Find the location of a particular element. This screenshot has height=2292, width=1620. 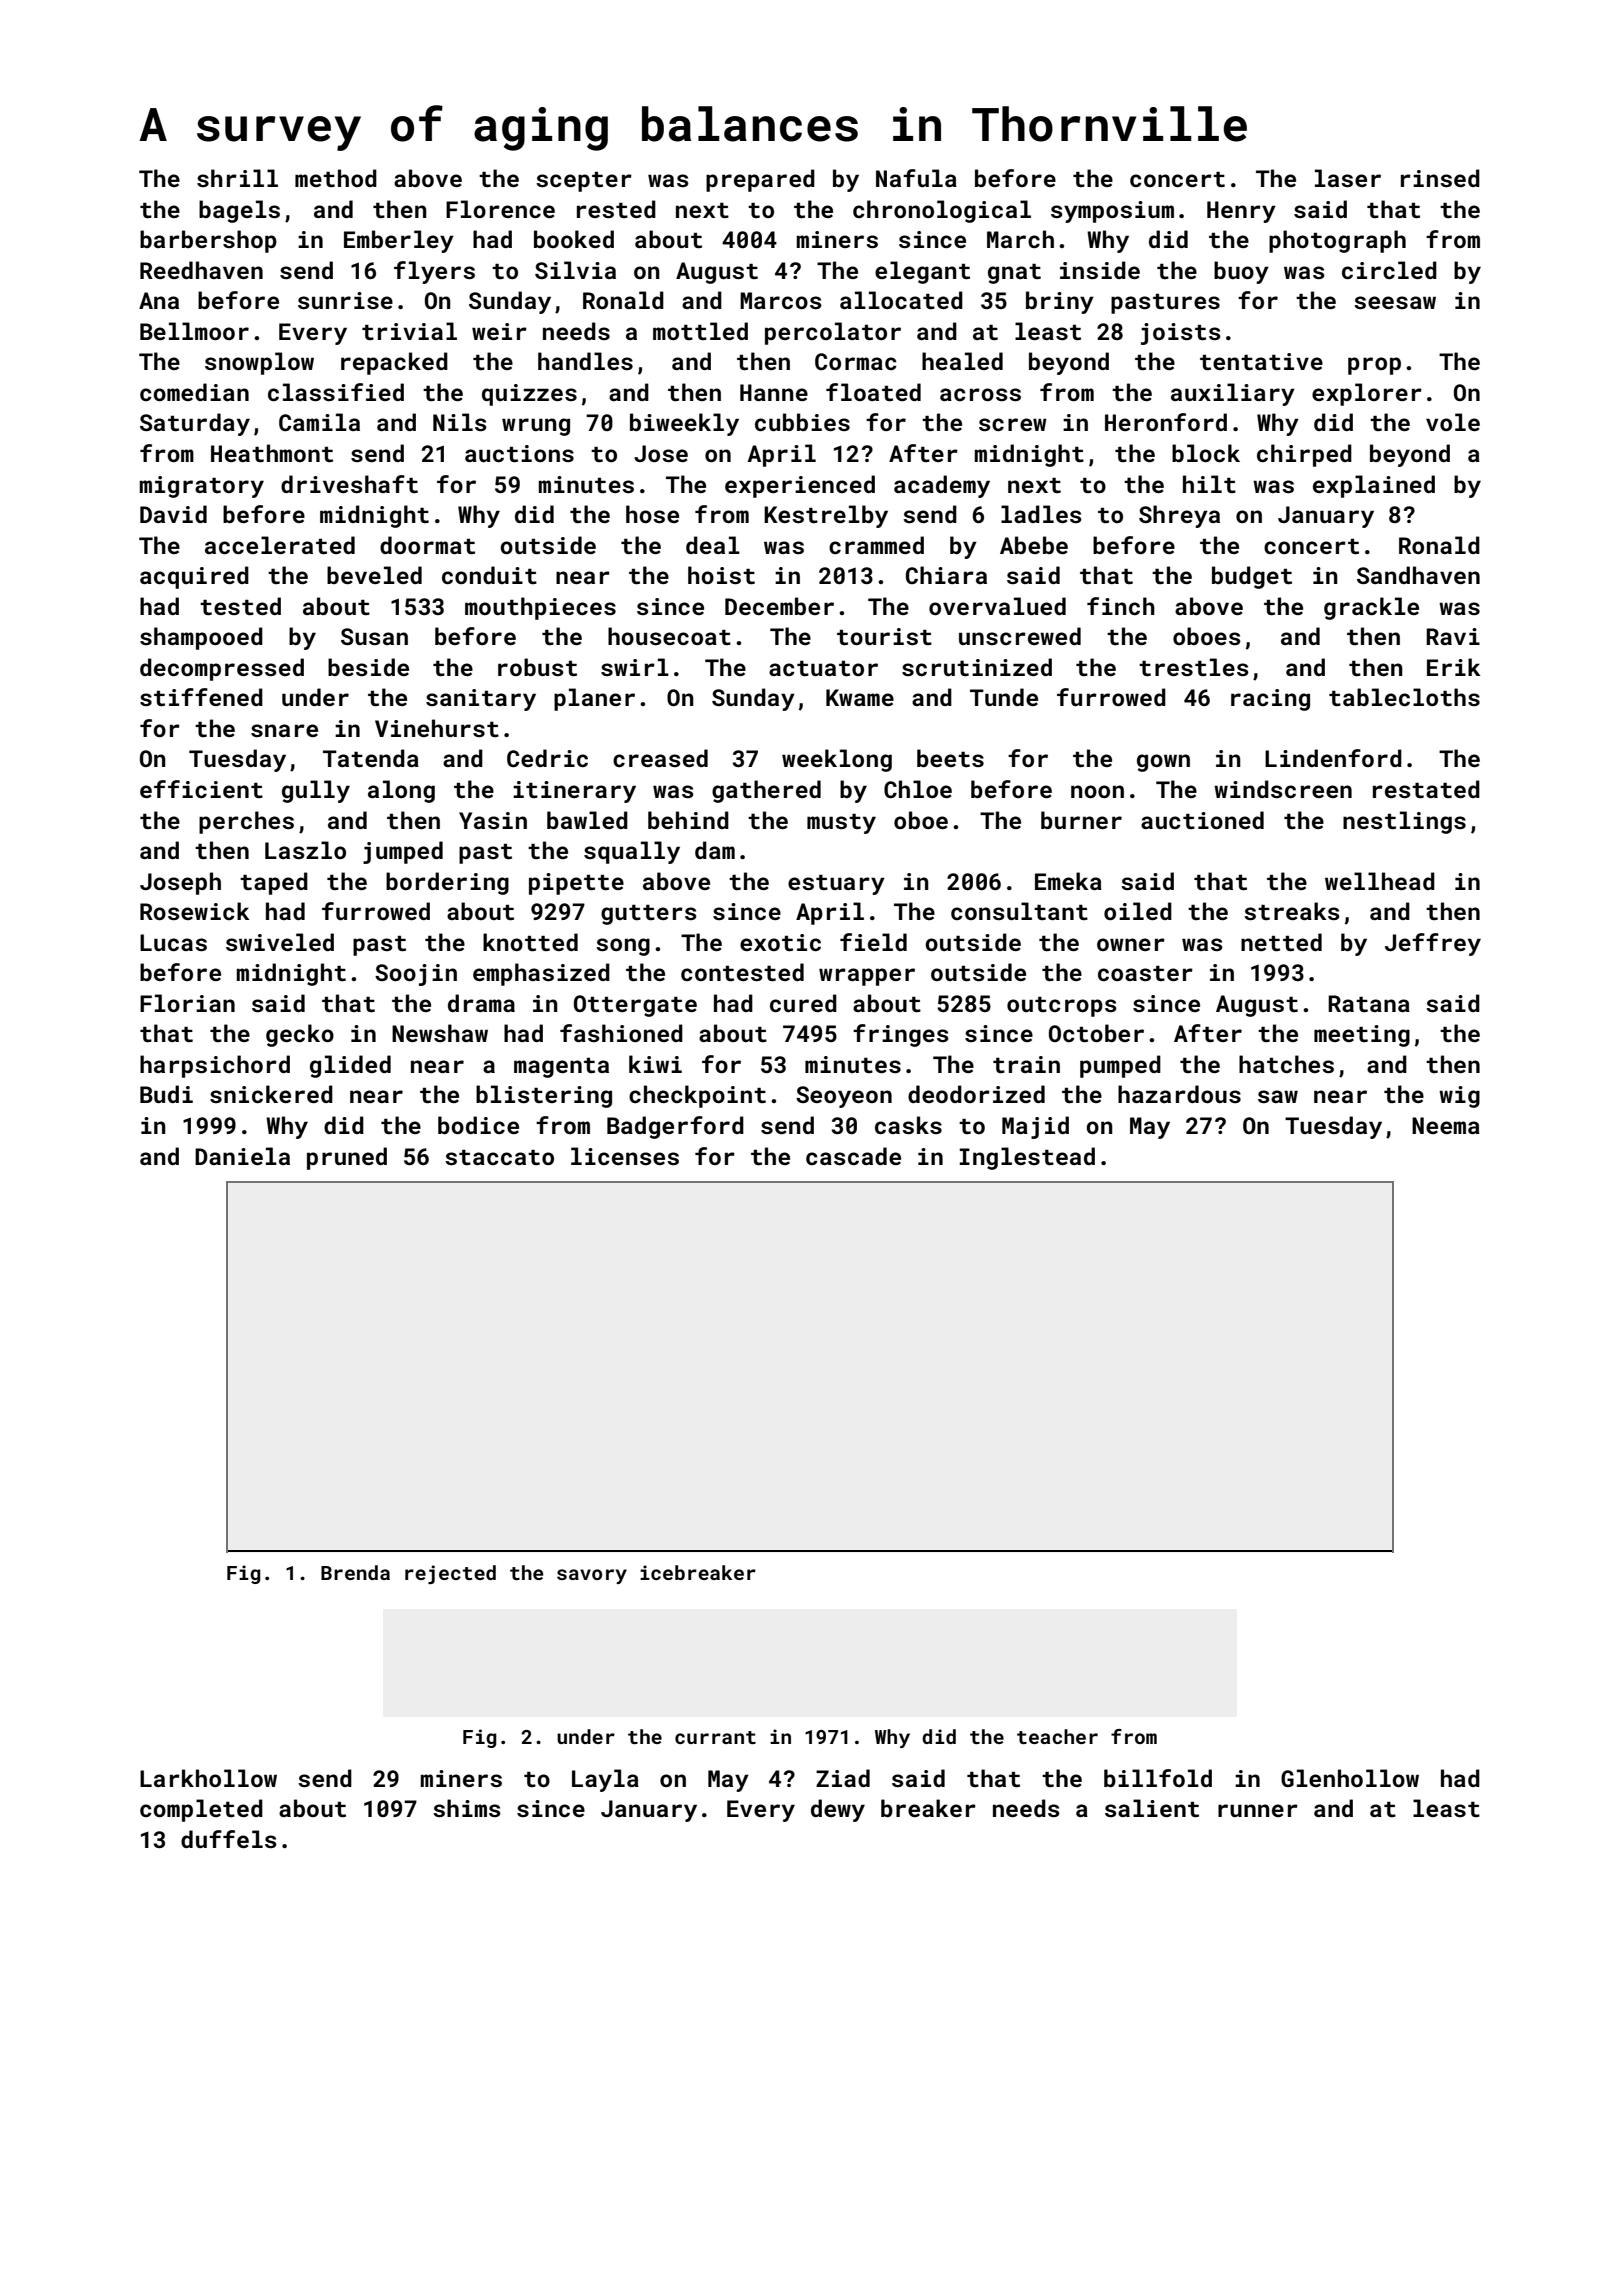

savory is located at coordinates (592, 1576).
